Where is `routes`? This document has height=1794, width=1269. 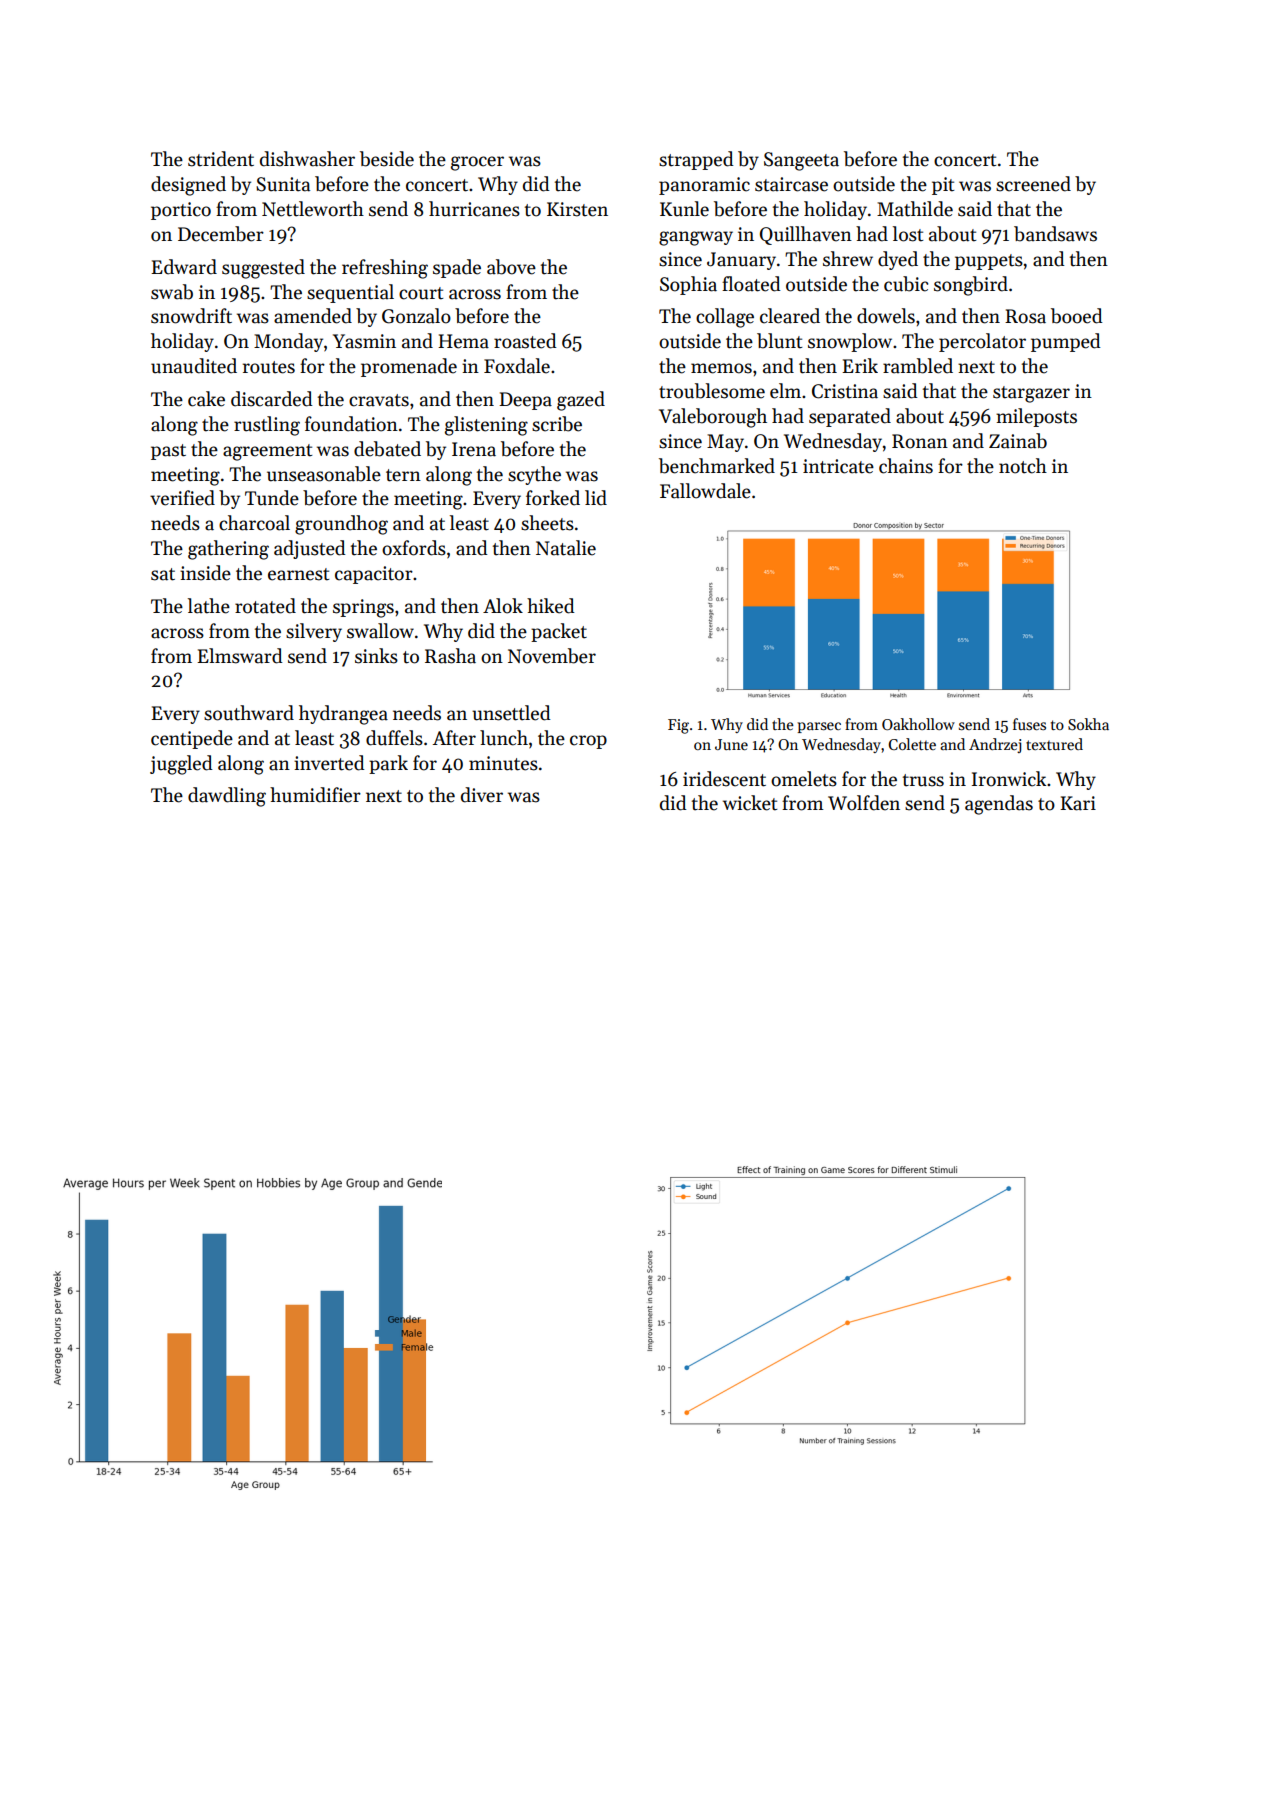 routes is located at coordinates (269, 367).
